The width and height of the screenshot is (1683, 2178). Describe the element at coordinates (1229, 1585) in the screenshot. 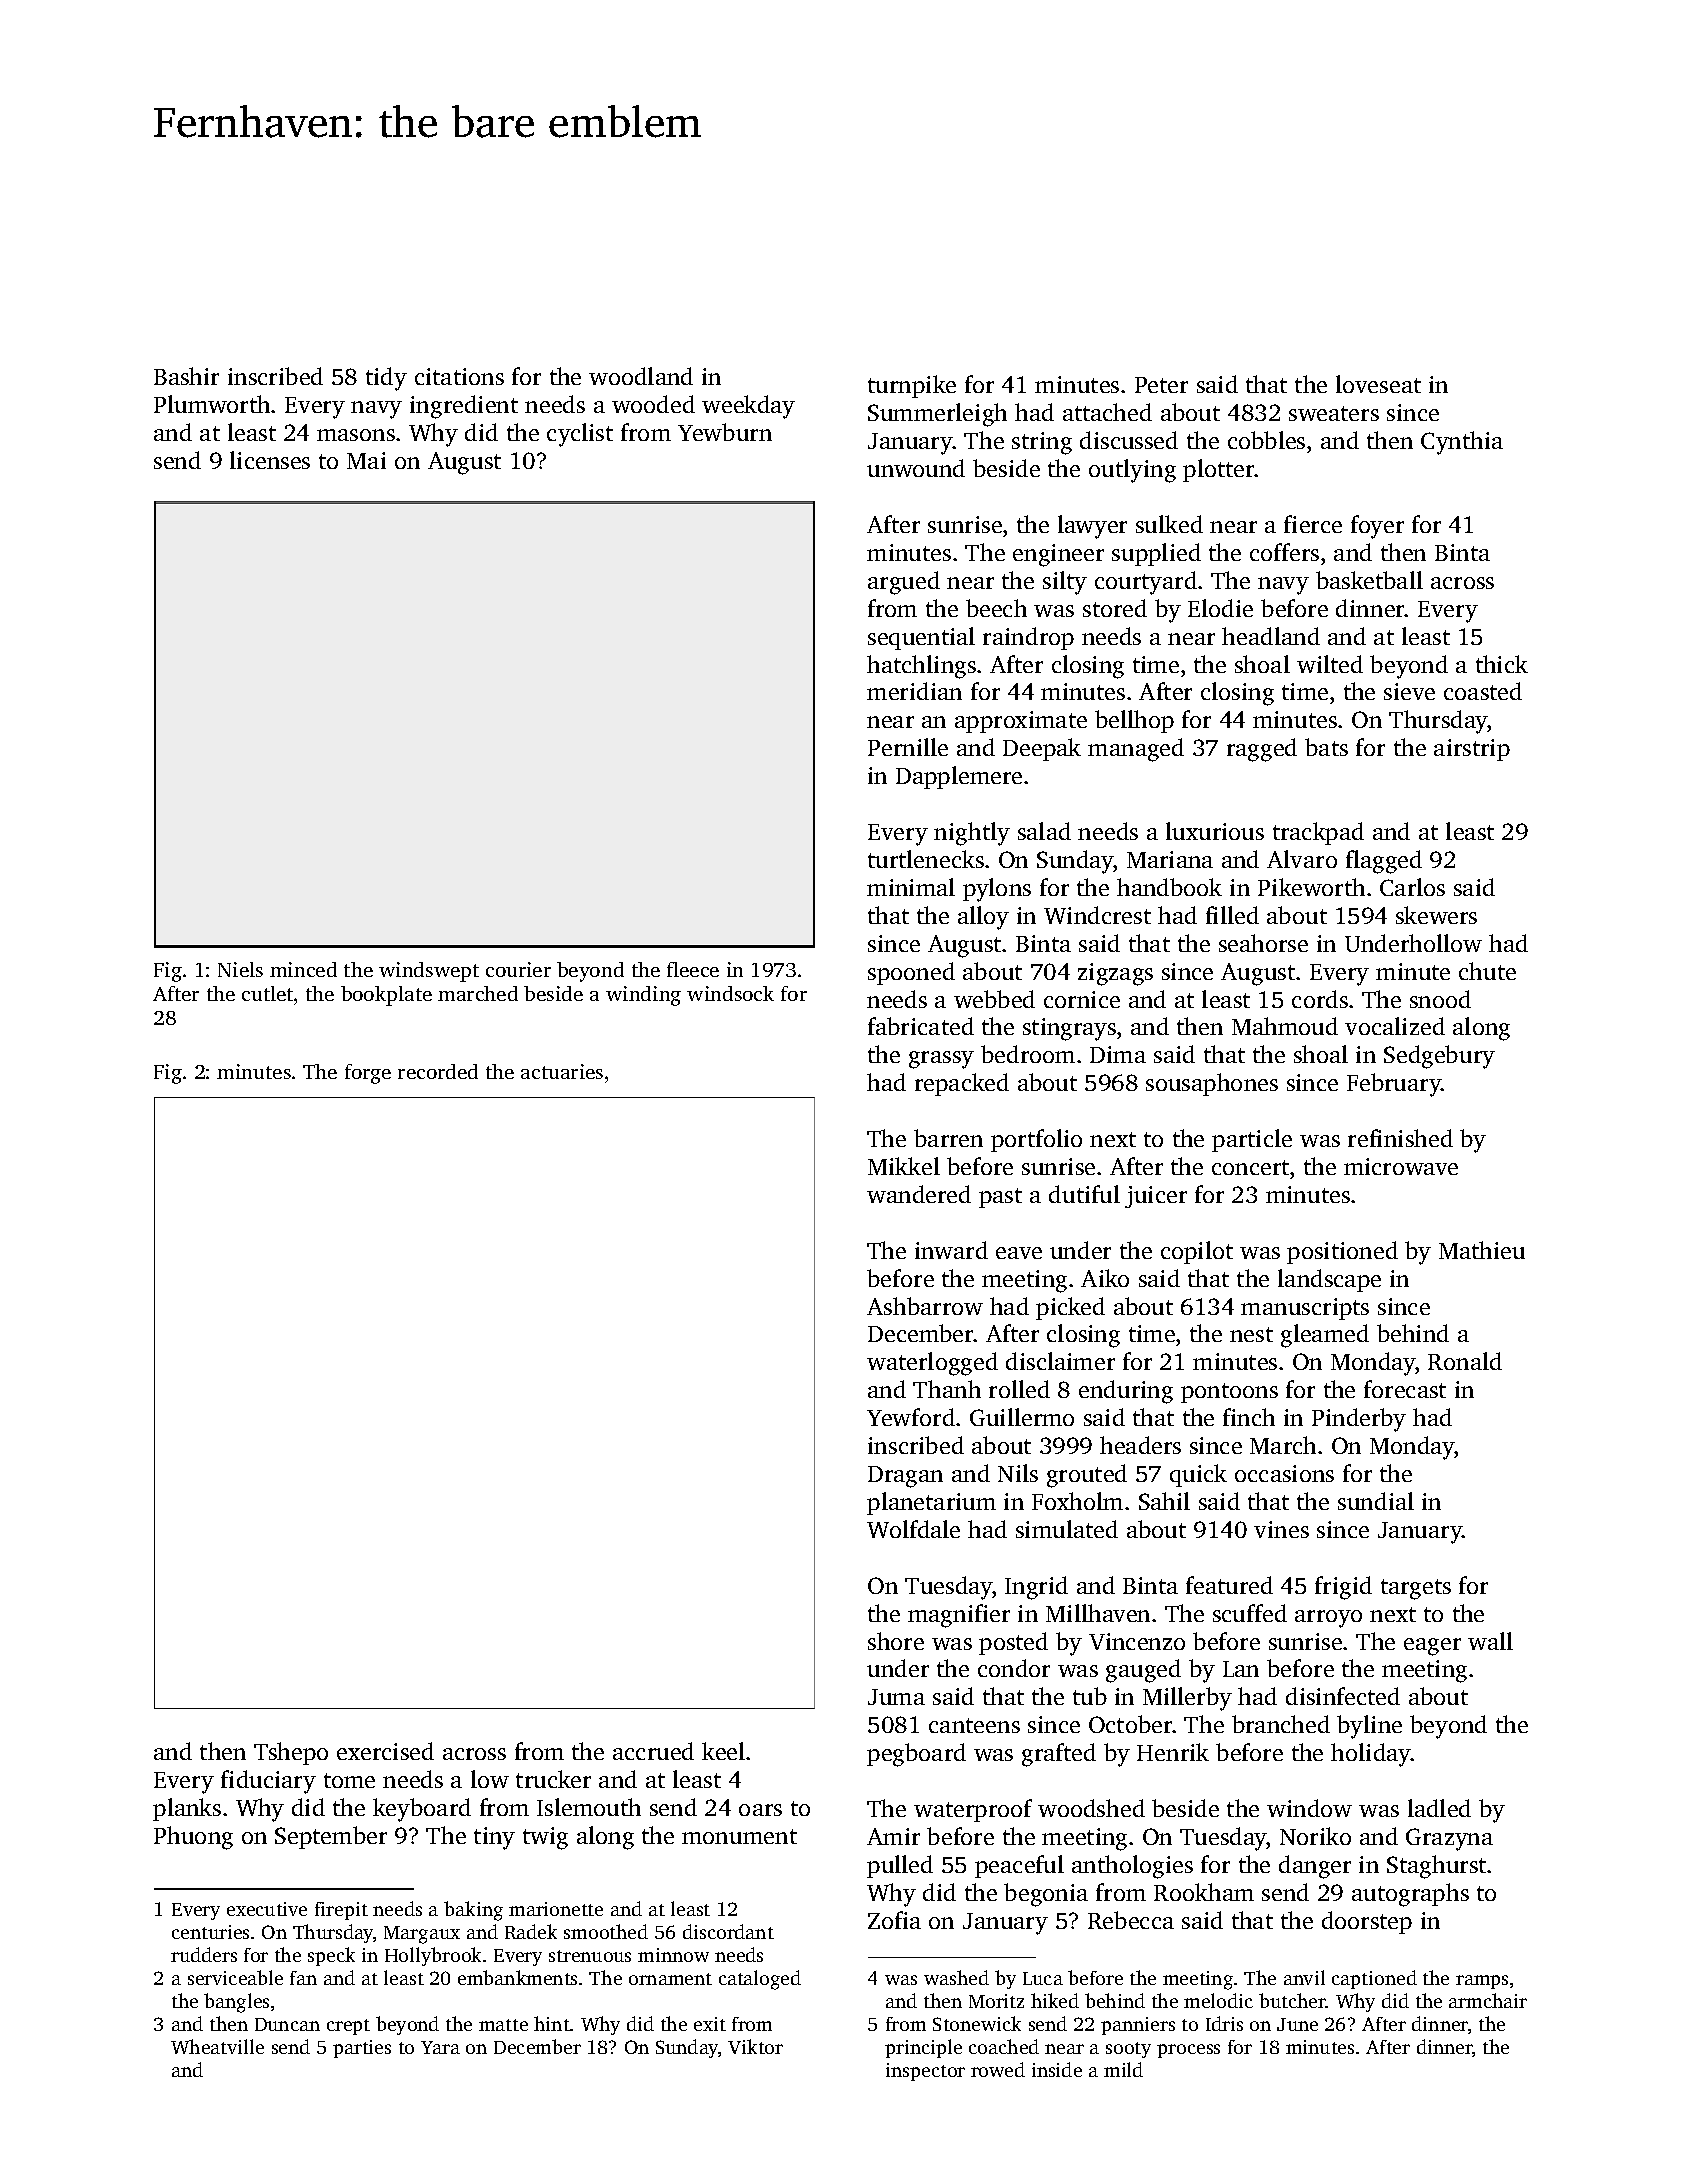

I see `featured` at that location.
